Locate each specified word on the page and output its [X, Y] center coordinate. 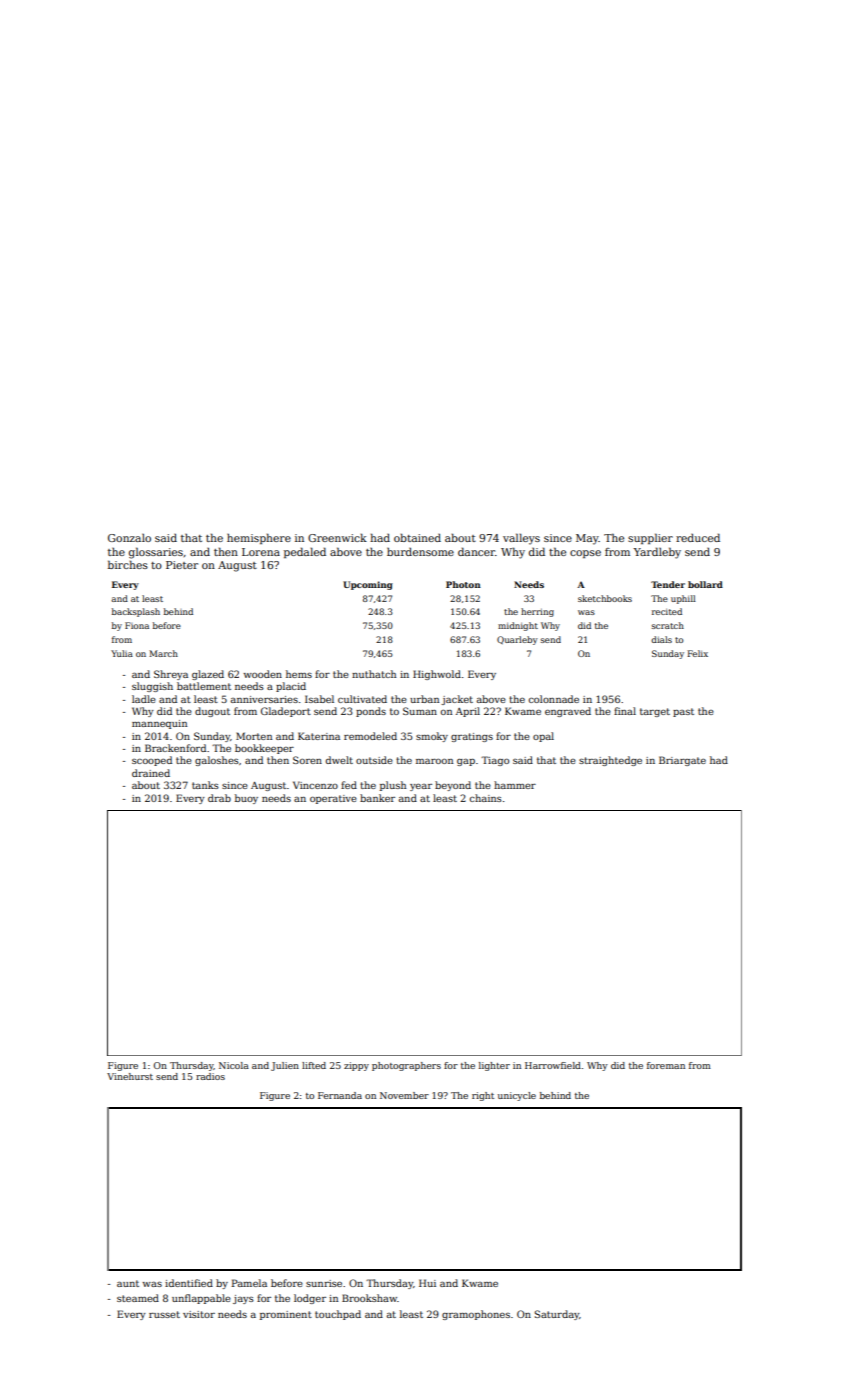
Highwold [437, 675]
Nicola [234, 1065]
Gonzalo [129, 538]
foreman [666, 1065]
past [683, 712]
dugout [212, 712]
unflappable [201, 1299]
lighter [494, 1066]
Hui [427, 1283]
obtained [417, 537]
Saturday [557, 1315]
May [587, 539]
